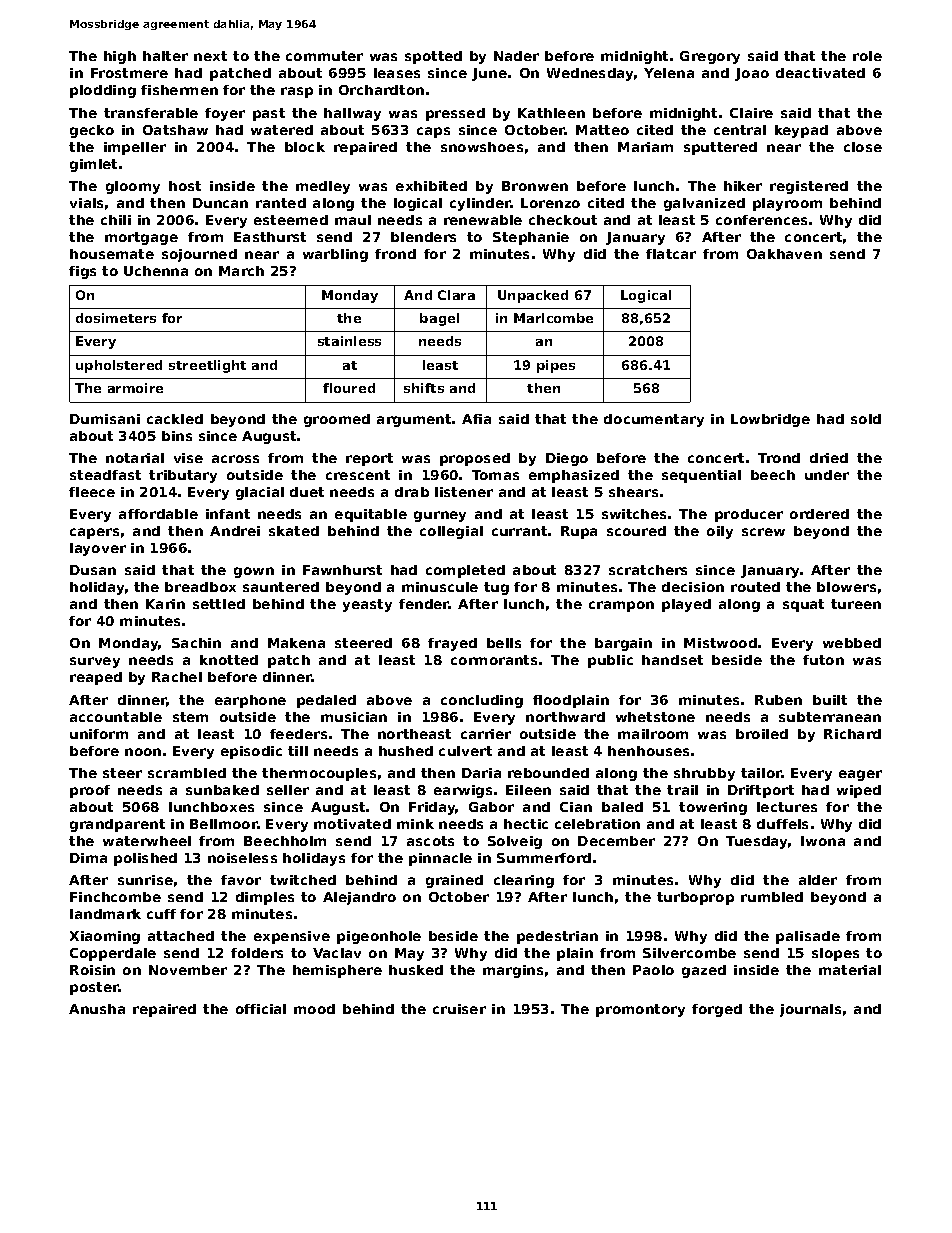 The width and height of the page is (952, 1233). Describe the element at coordinates (415, 824) in the page. I see `mink` at that location.
